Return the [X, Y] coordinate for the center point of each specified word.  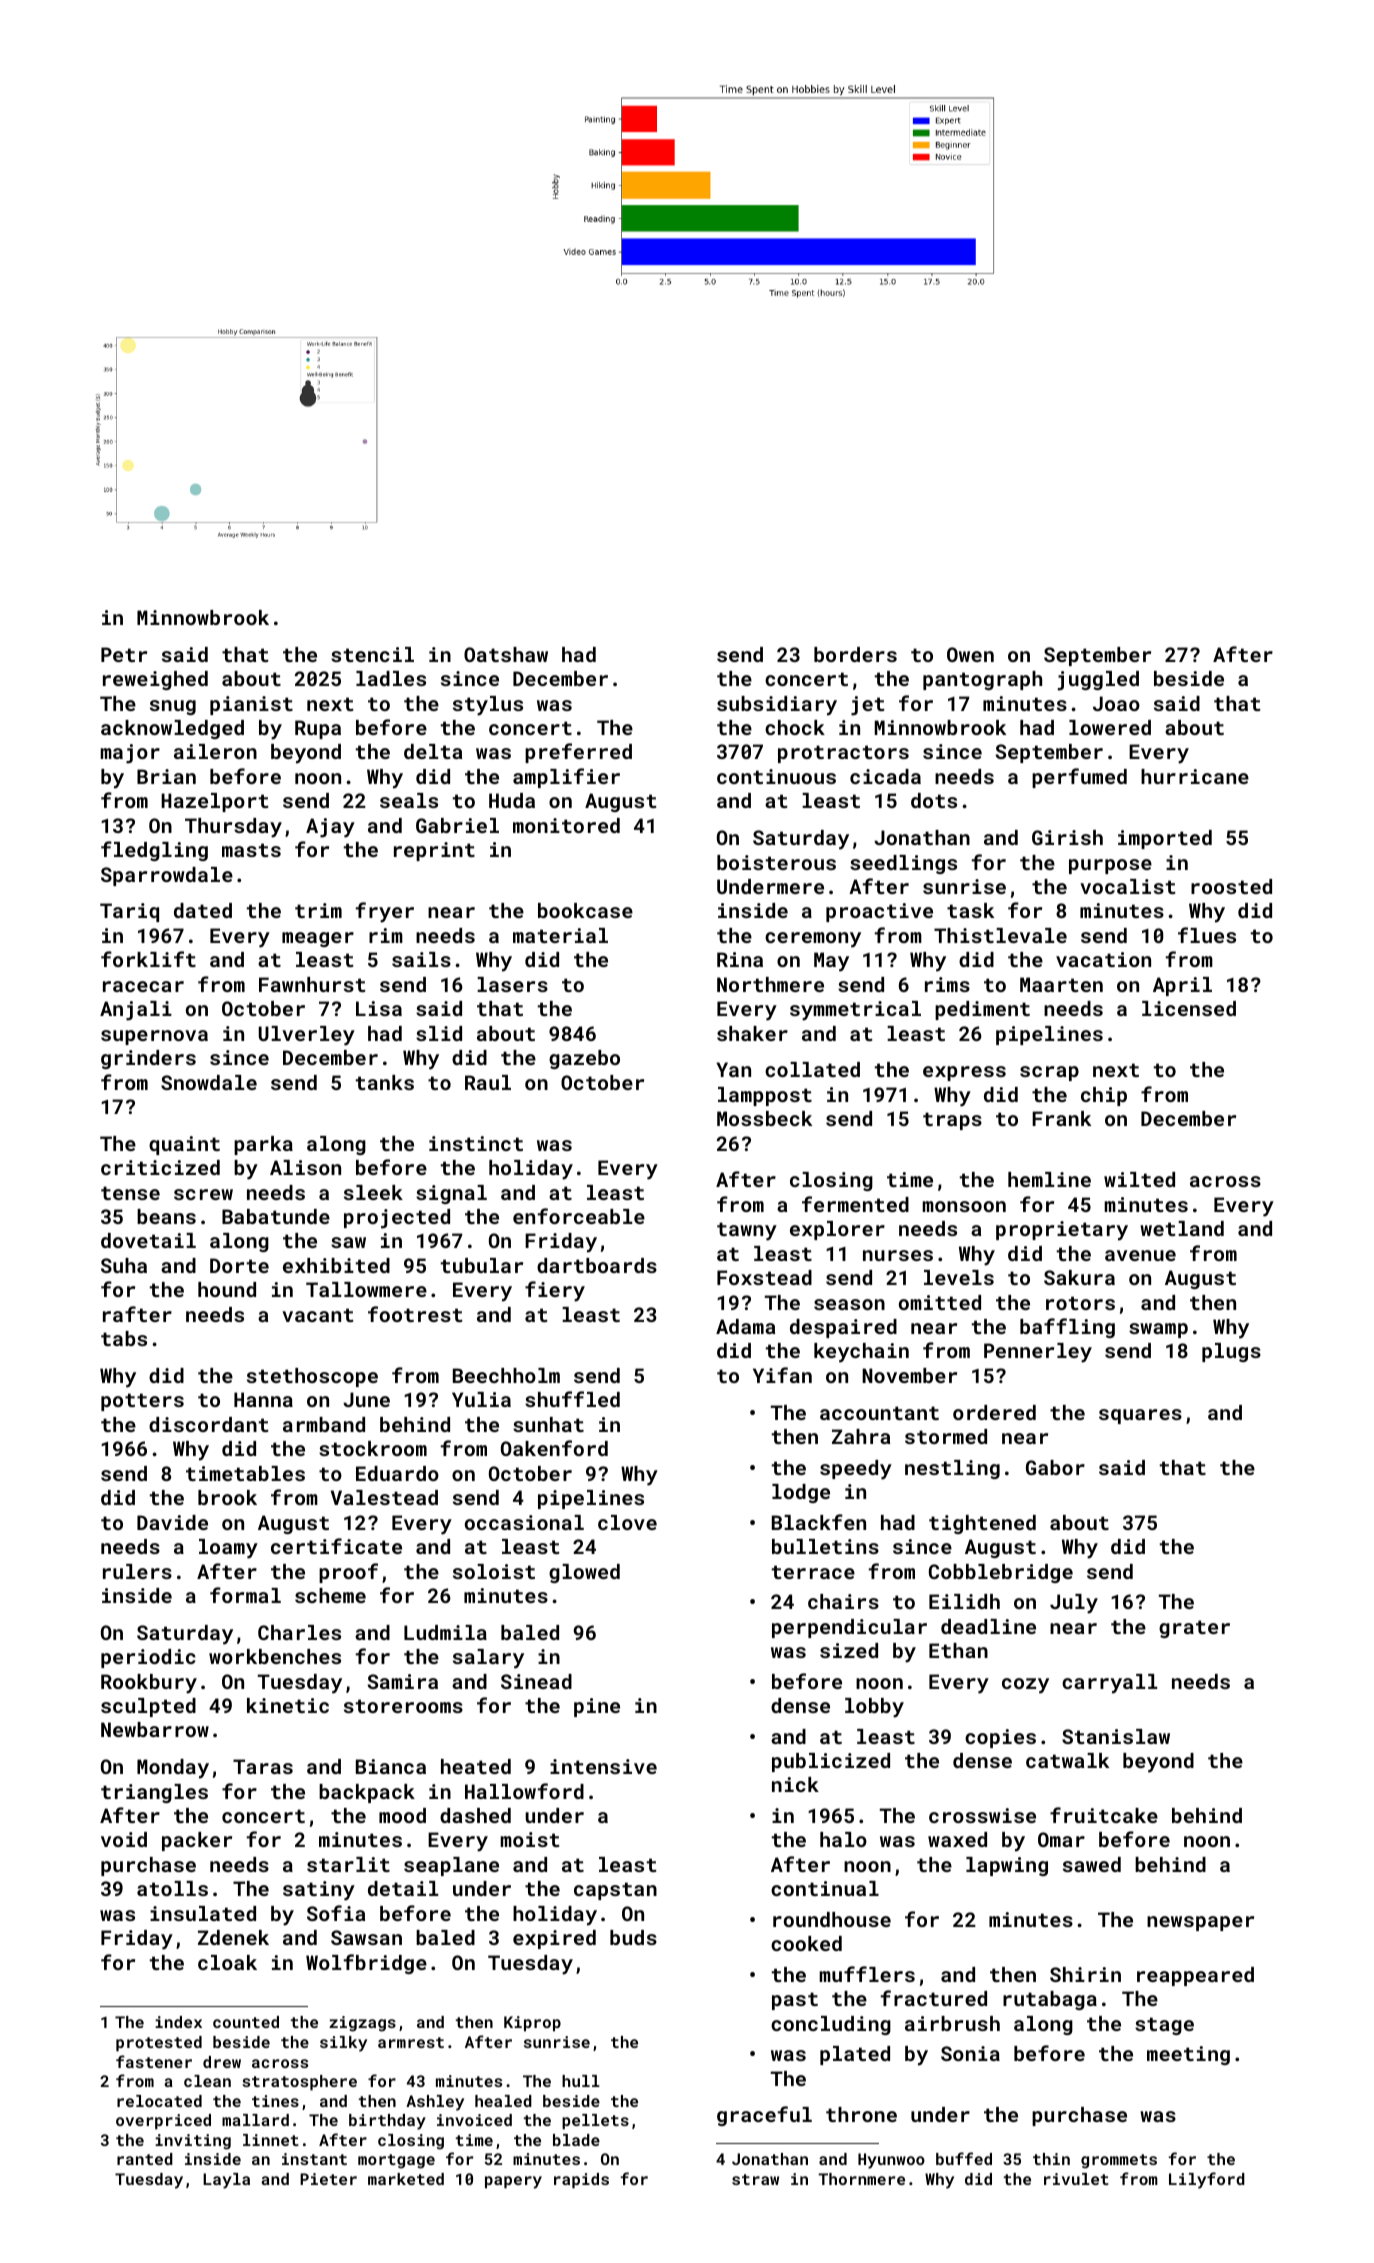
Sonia [970, 2053]
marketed [406, 2179]
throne [861, 2114]
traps [952, 1121]
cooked [806, 1943]
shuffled [572, 1399]
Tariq [129, 912]
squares [1140, 1416]
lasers [512, 984]
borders [855, 654]
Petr [124, 654]
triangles [154, 1793]
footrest [415, 1314]
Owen [970, 654]
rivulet [1076, 2179]
